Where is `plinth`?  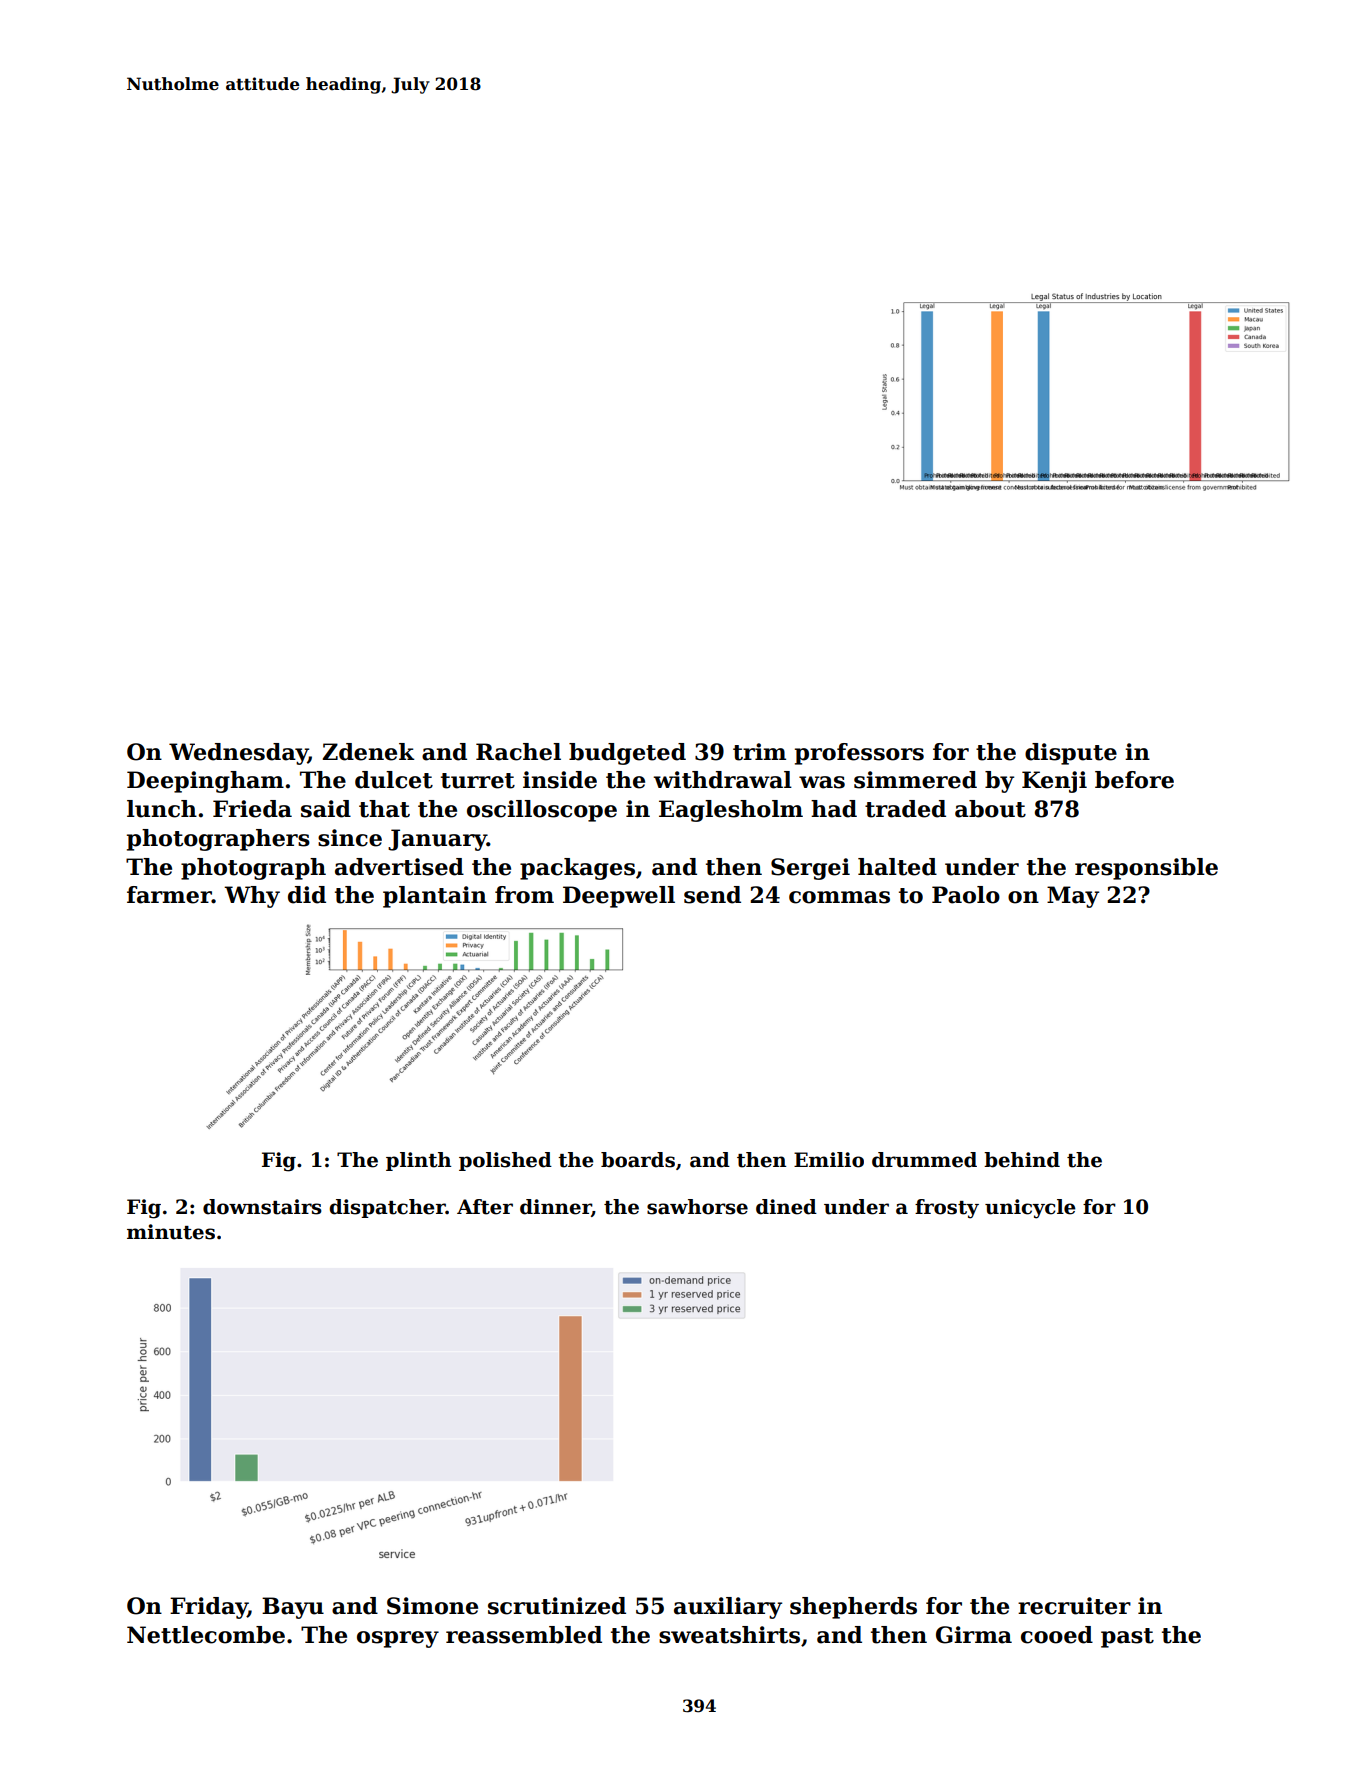 plinth is located at coordinates (418, 1161).
